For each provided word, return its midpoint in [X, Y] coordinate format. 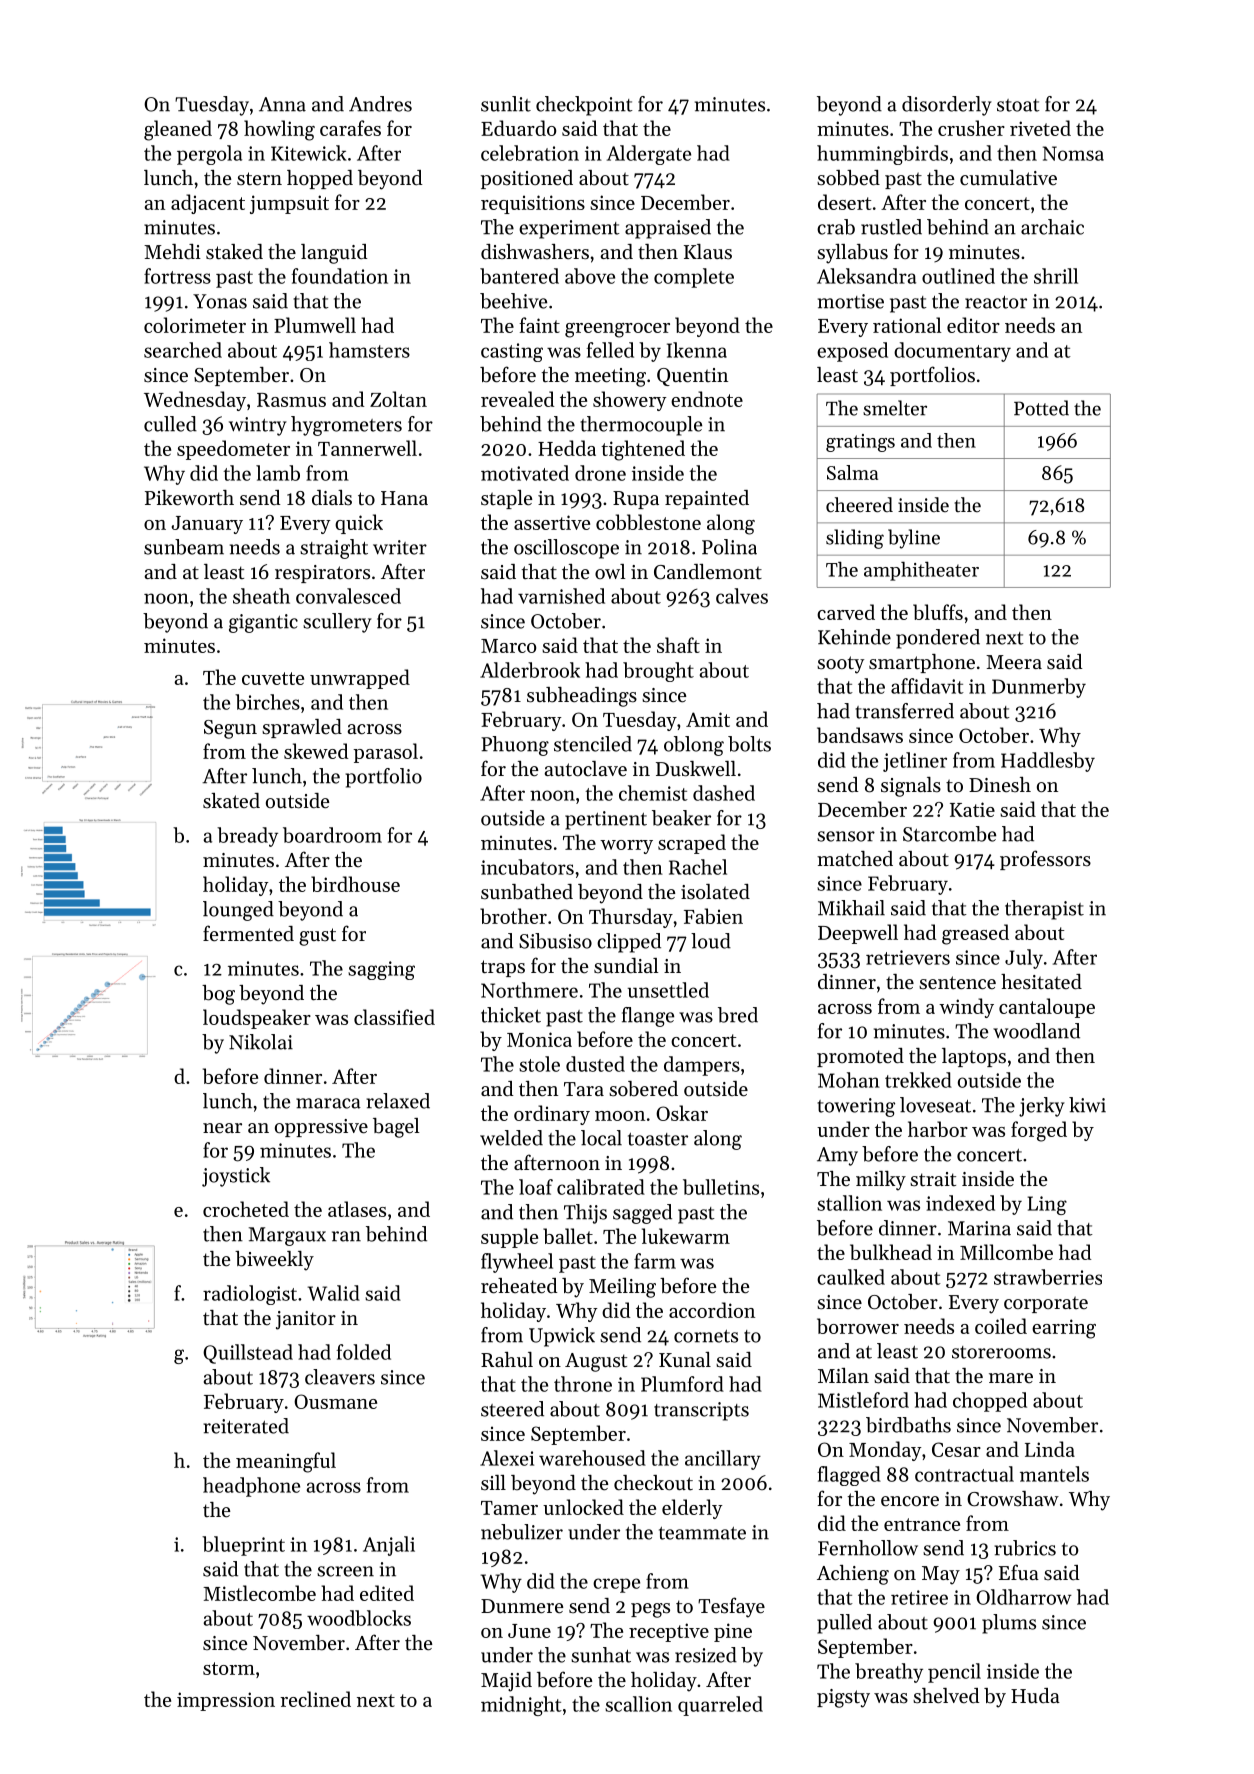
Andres [380, 104]
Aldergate [649, 155]
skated [231, 801]
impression [226, 1701]
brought [658, 672]
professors [1045, 860]
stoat [1018, 105]
